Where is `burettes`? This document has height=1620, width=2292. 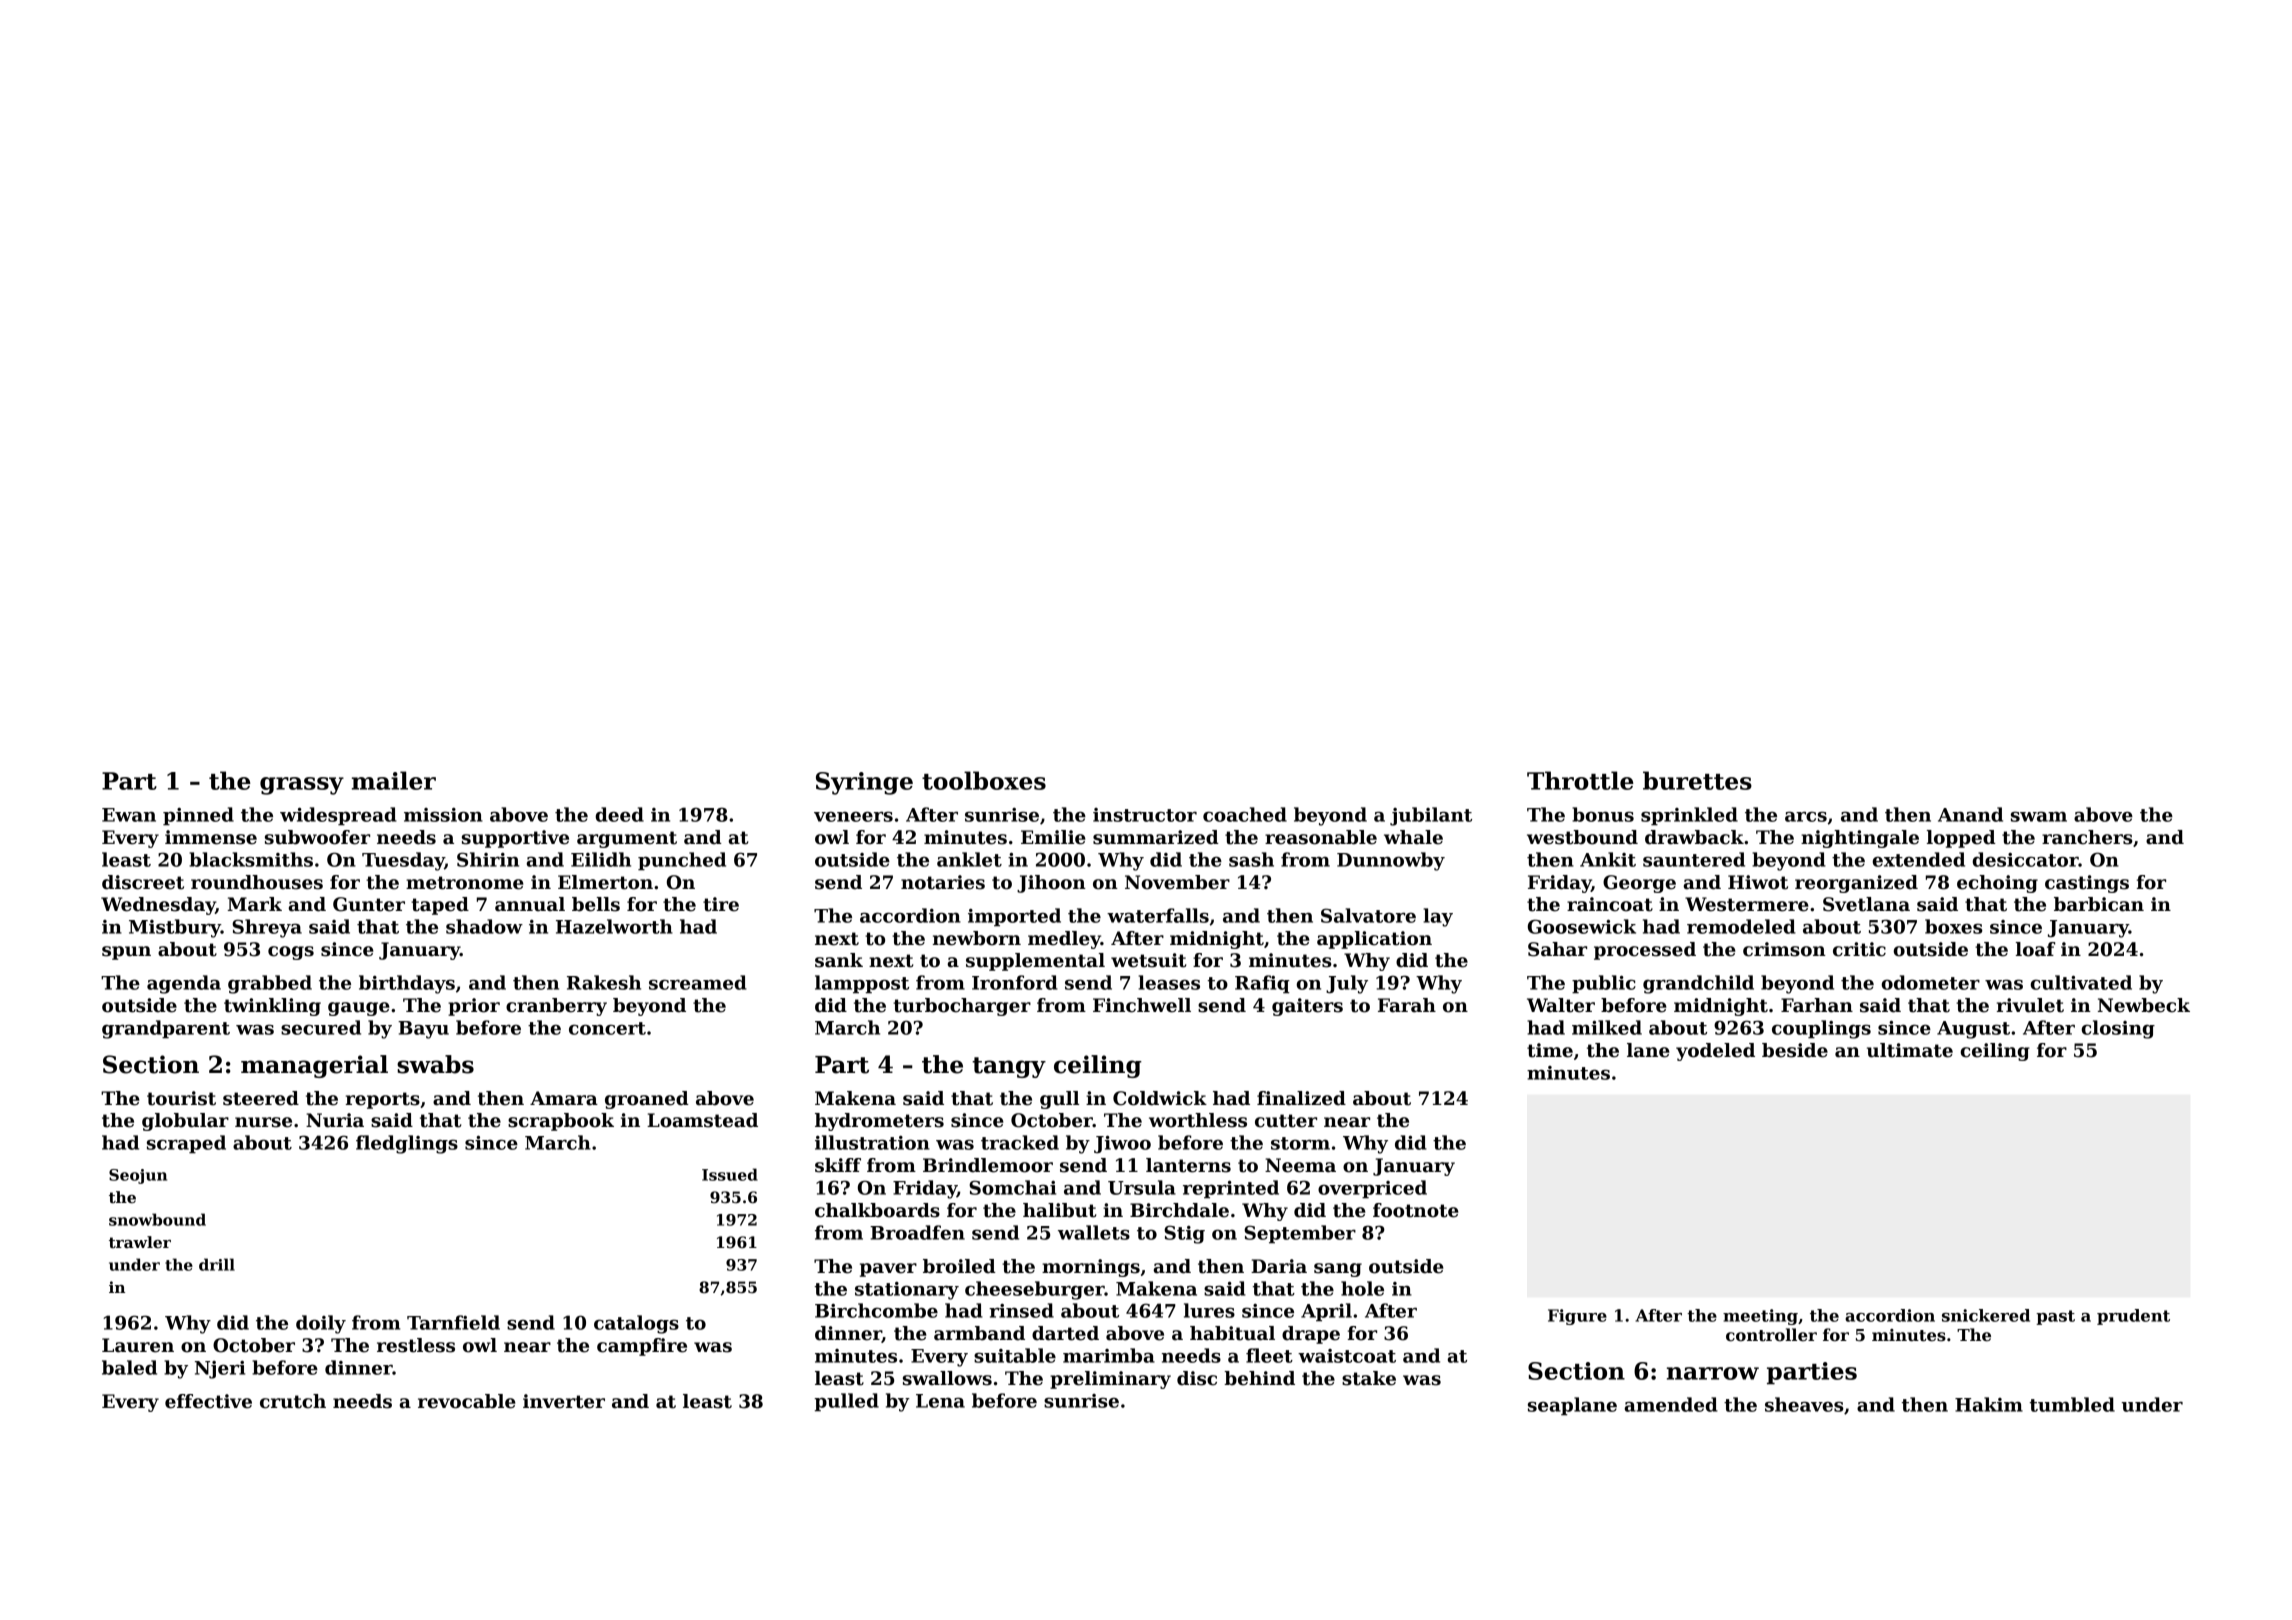
burettes is located at coordinates (1697, 780).
